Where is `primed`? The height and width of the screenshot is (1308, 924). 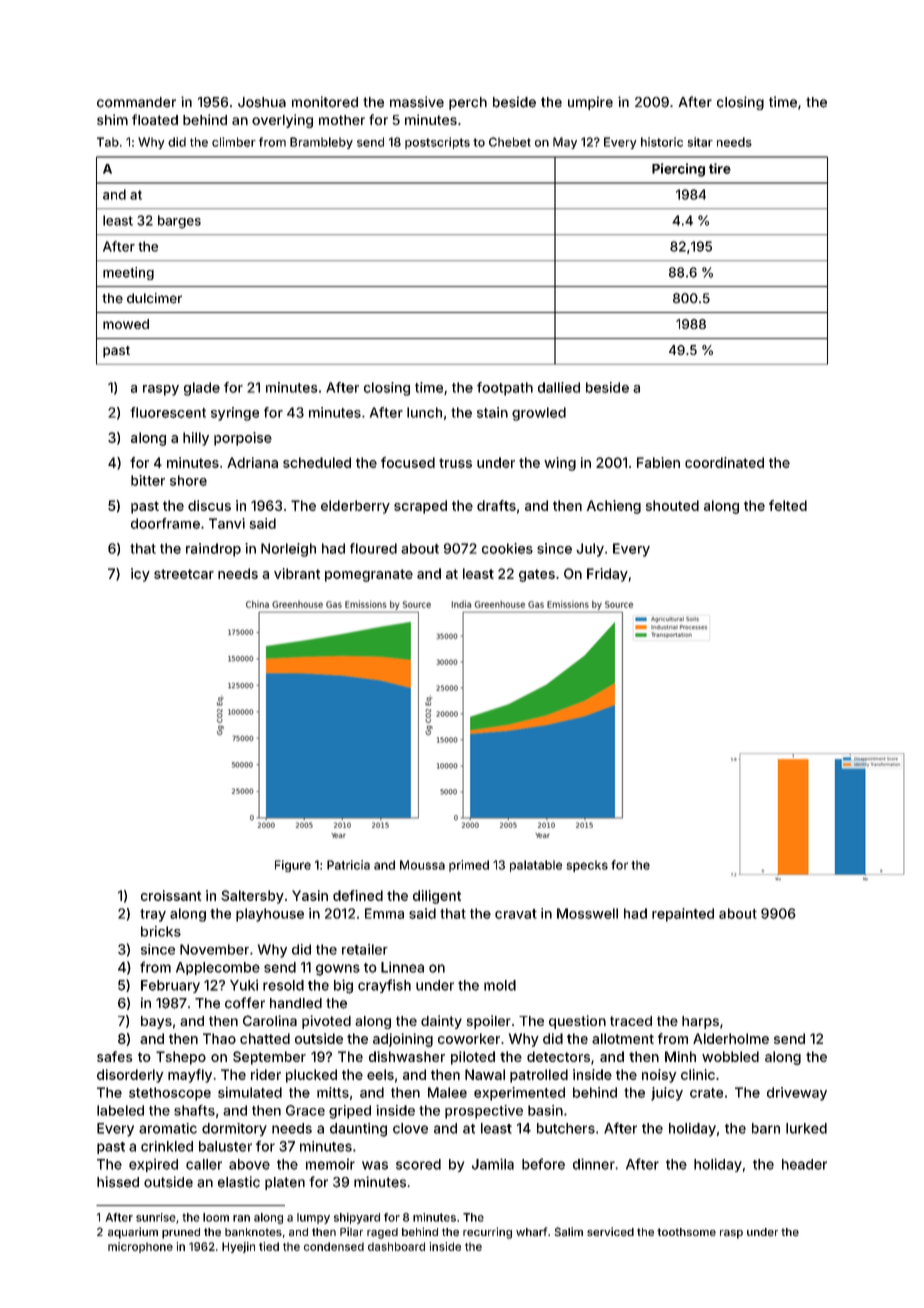
primed is located at coordinates (469, 866).
